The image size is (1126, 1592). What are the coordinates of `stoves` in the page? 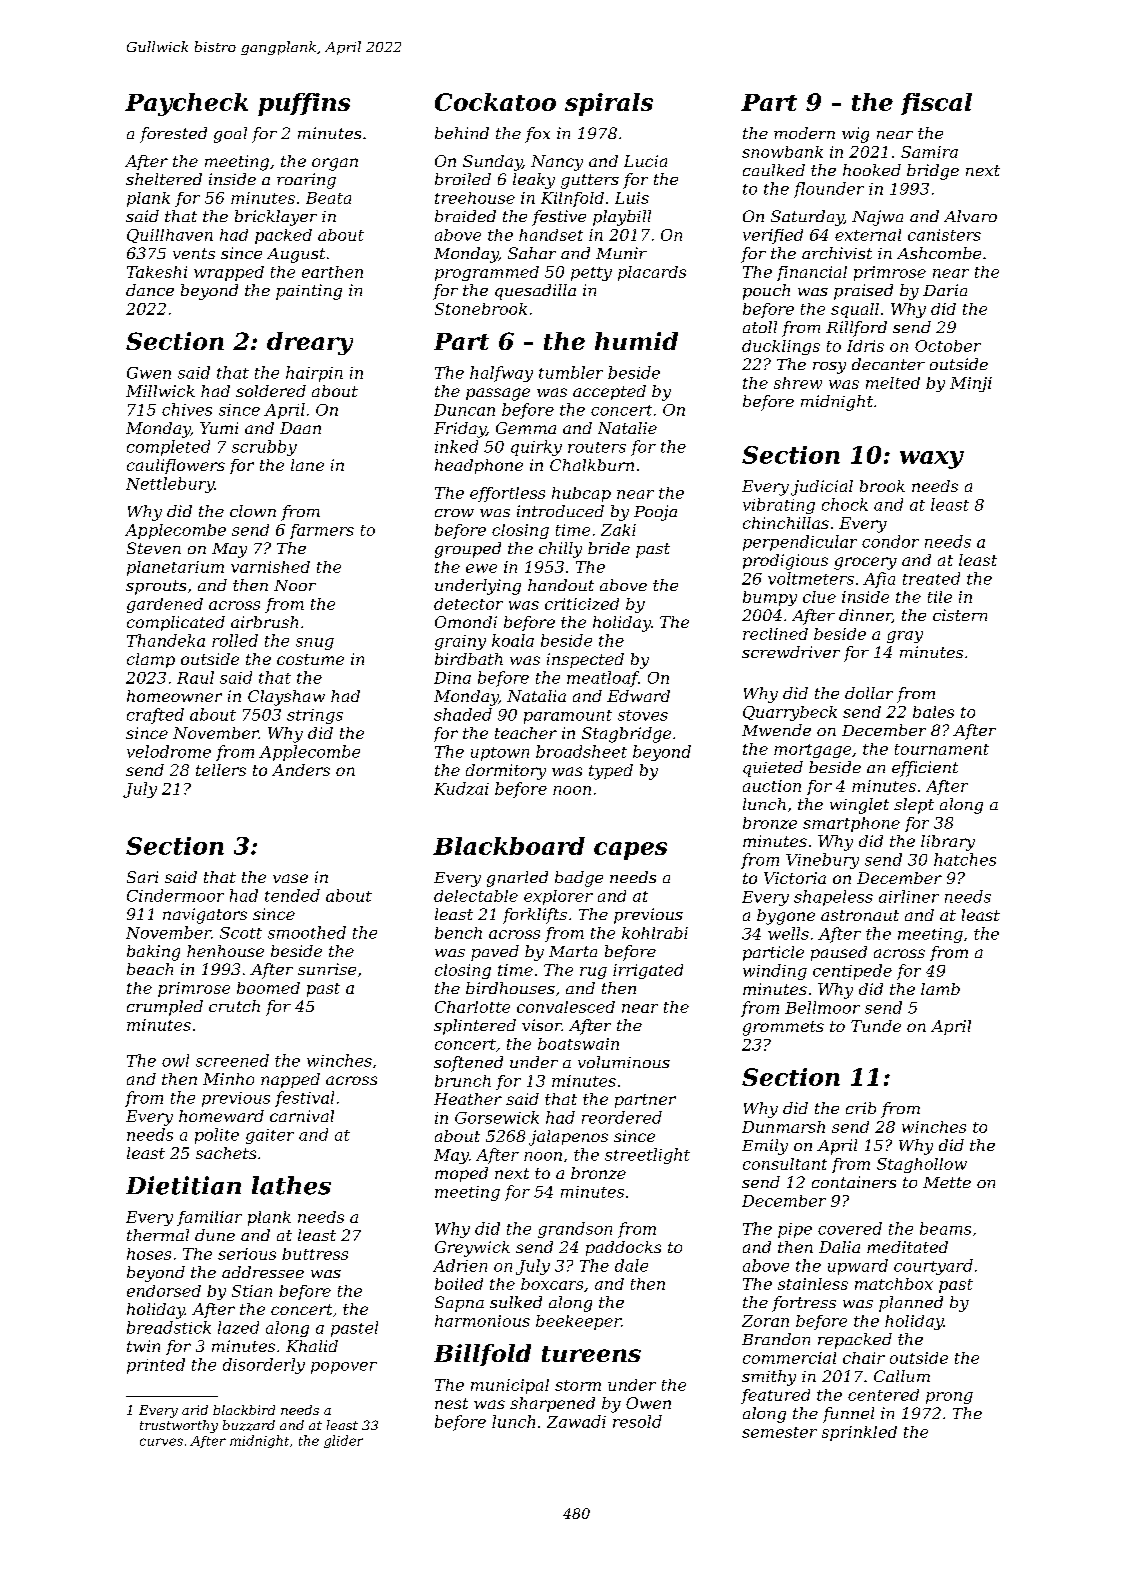 It's located at (643, 715).
